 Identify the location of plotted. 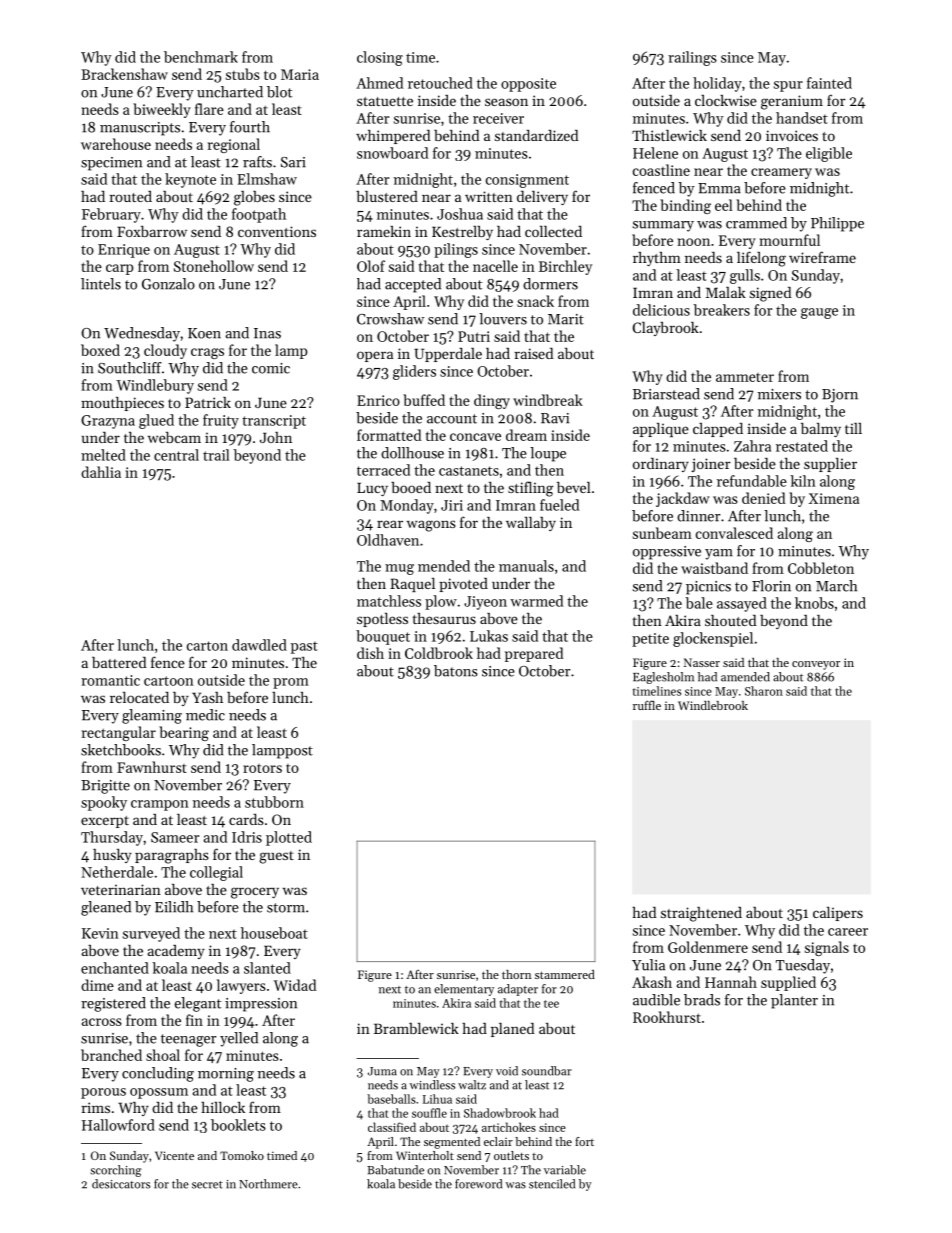
(289, 838).
